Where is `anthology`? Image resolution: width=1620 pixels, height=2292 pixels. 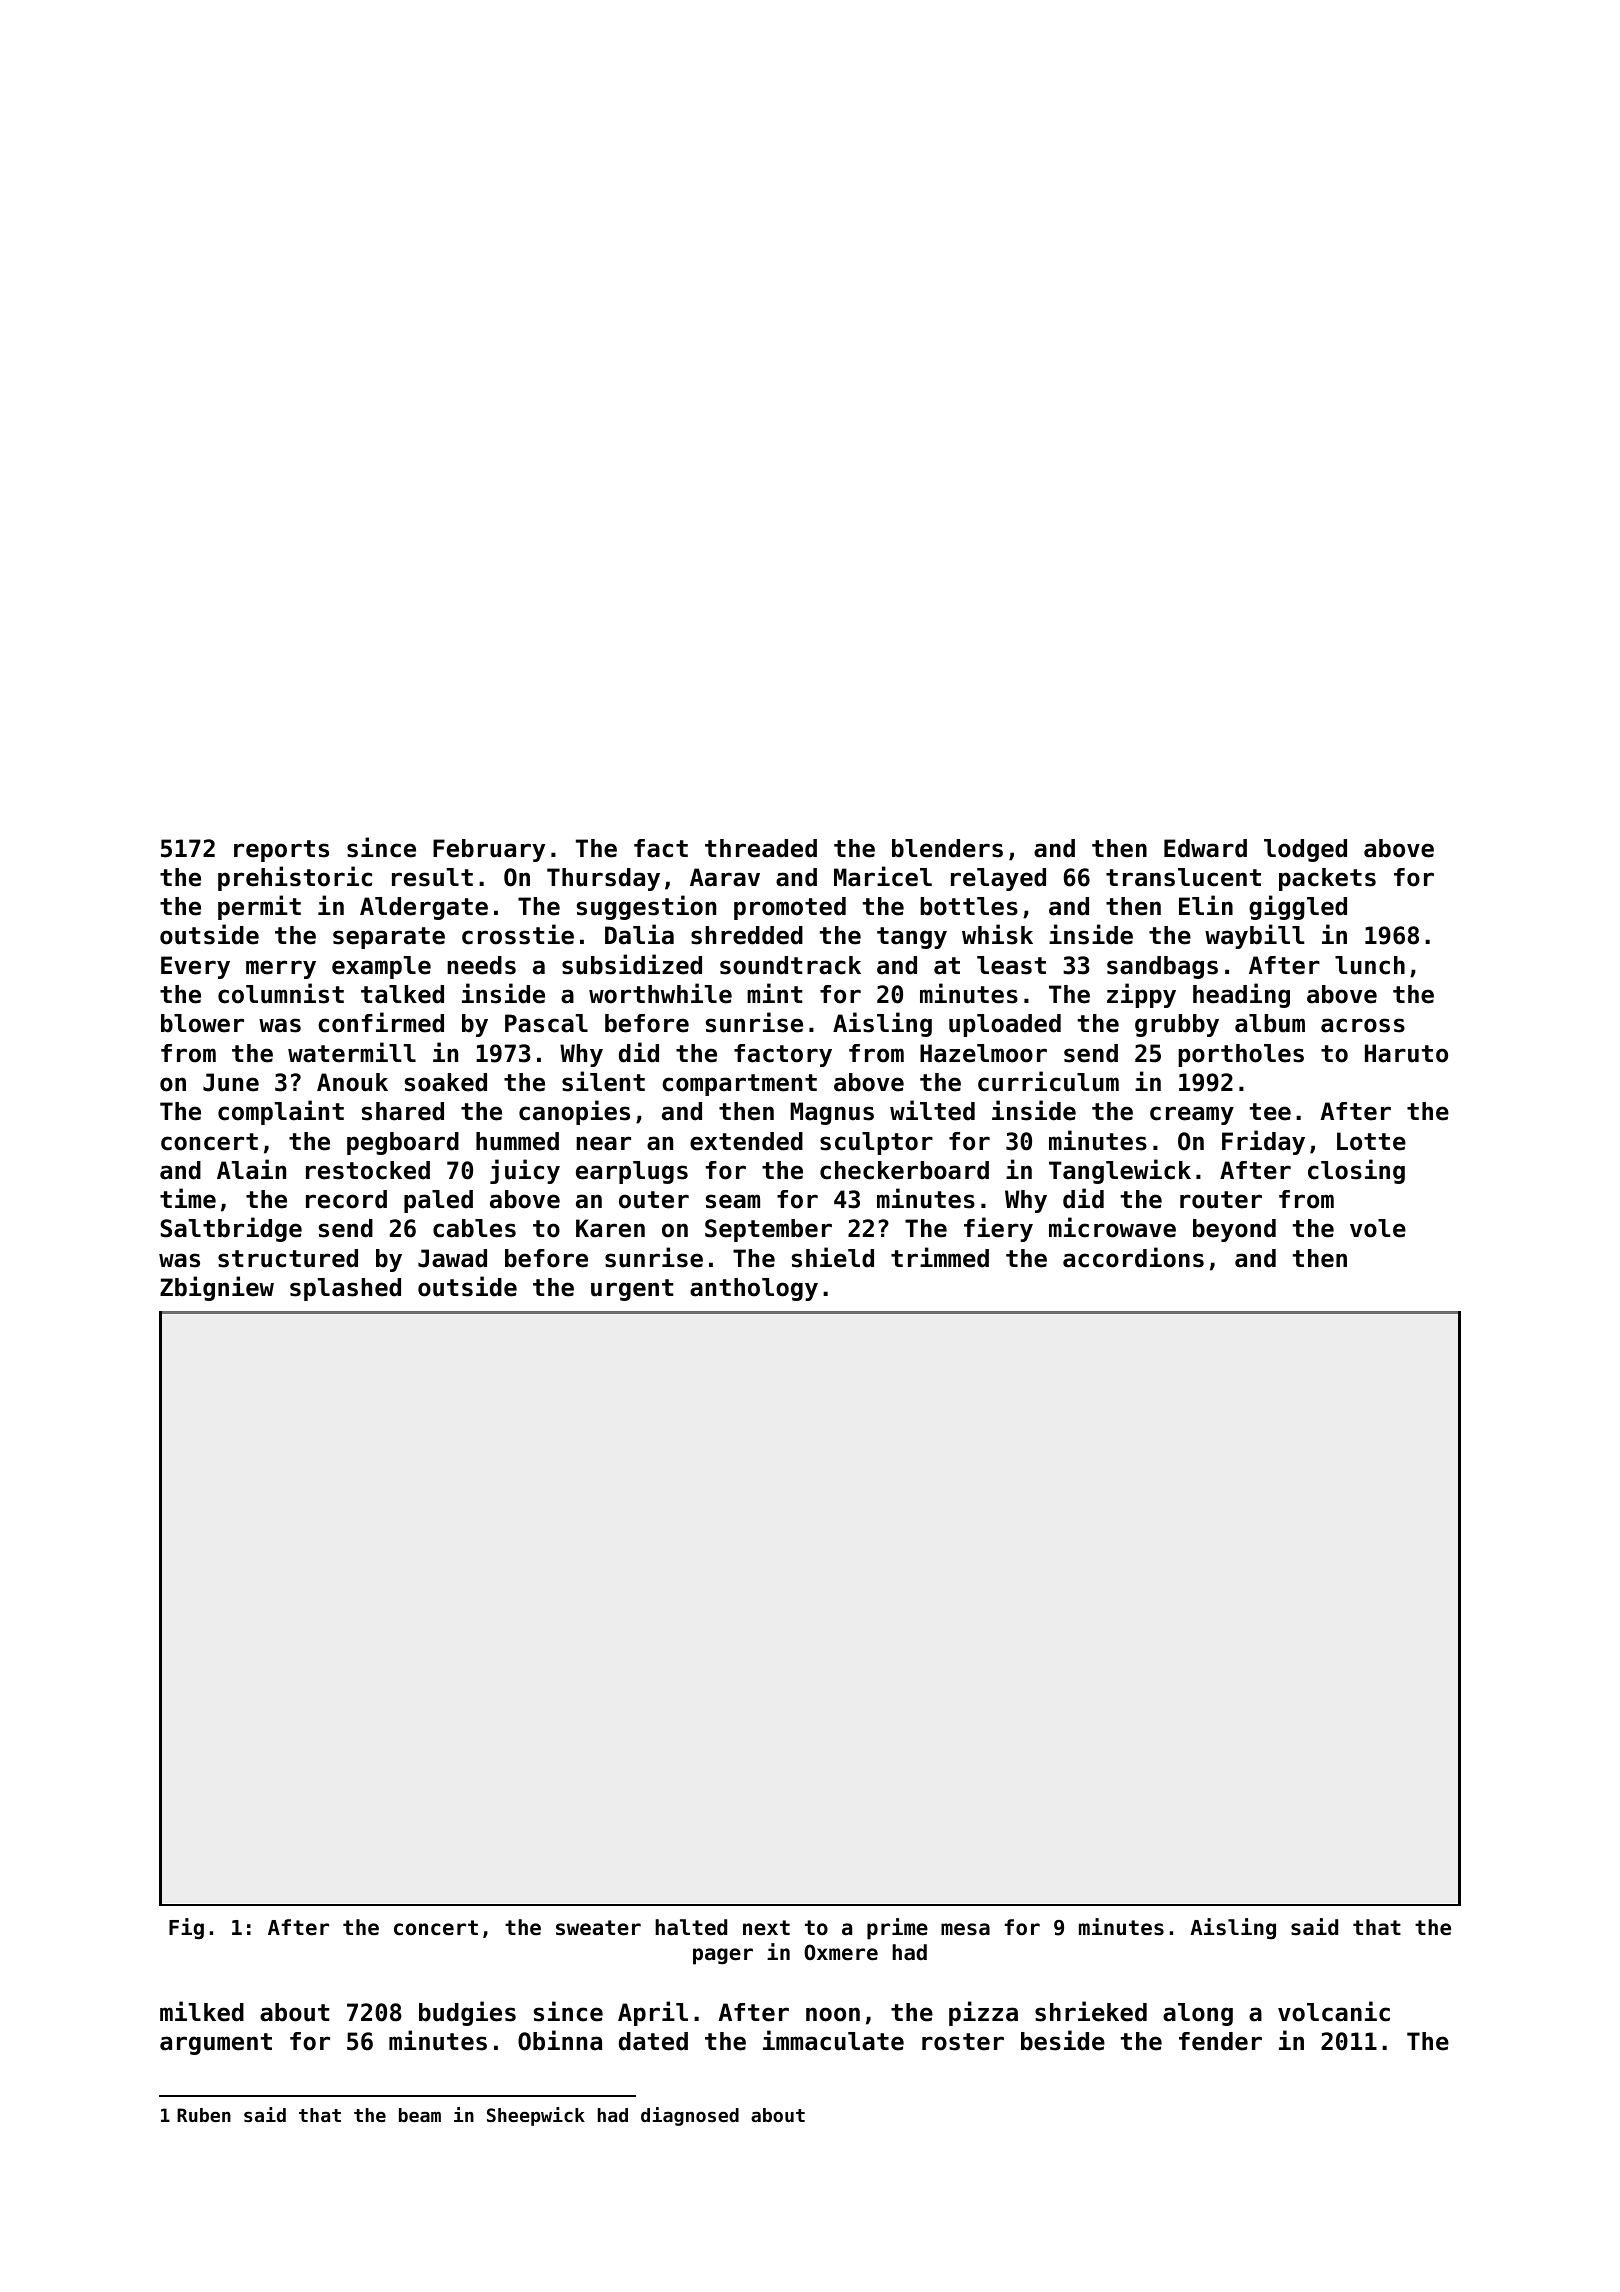
anthology is located at coordinates (754, 1289).
